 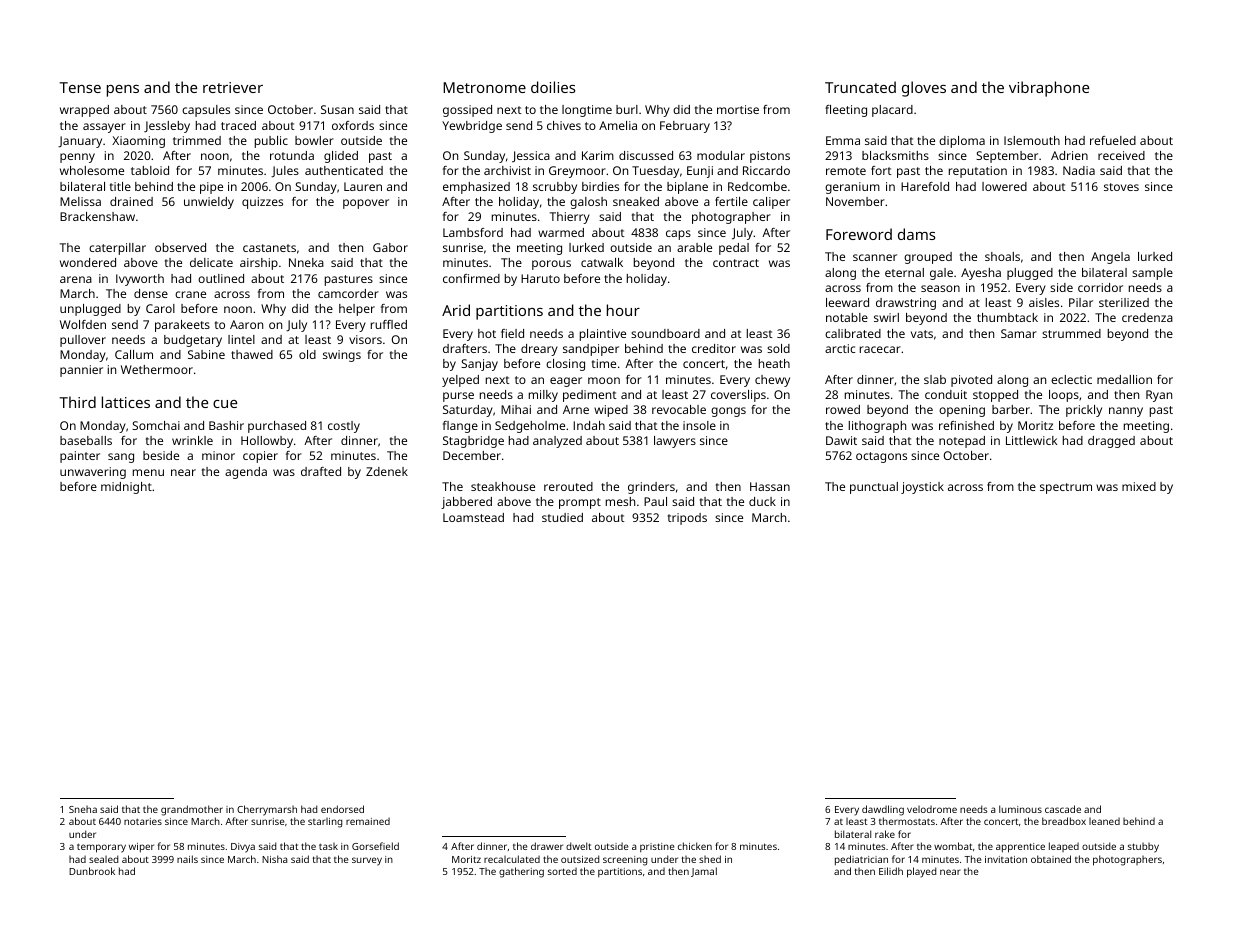 What do you see at coordinates (924, 89) in the screenshot?
I see `gloves` at bounding box center [924, 89].
